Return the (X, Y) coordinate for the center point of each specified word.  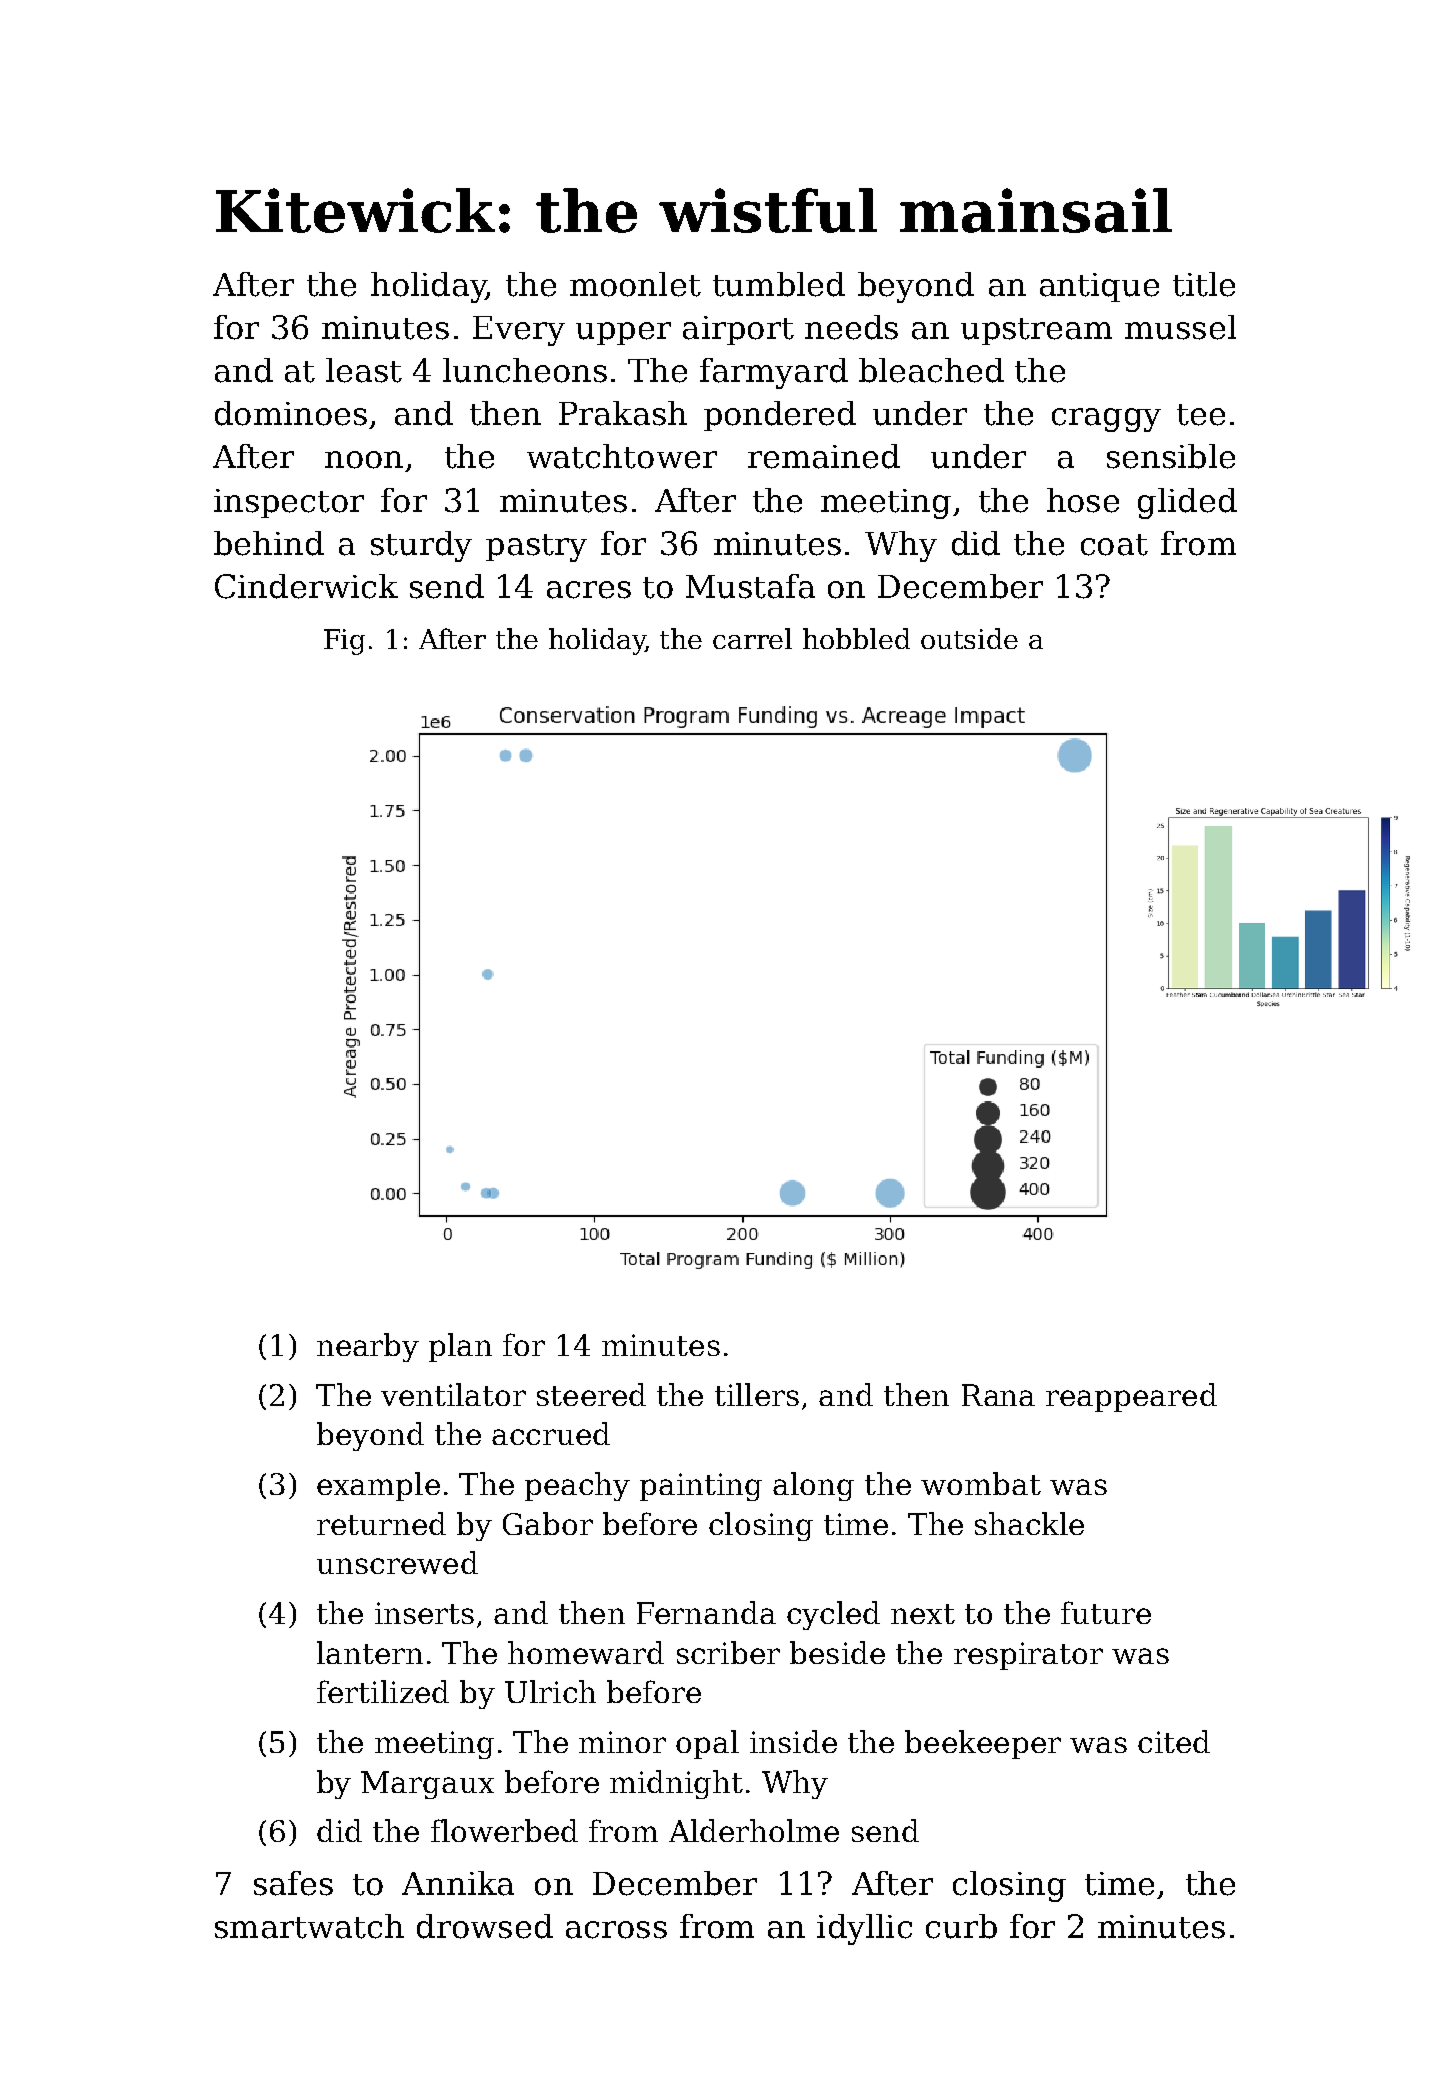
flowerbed (504, 1830)
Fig (344, 642)
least (364, 370)
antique (1099, 287)
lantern (370, 1652)
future (1106, 1612)
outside (969, 638)
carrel (752, 638)
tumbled (779, 284)
